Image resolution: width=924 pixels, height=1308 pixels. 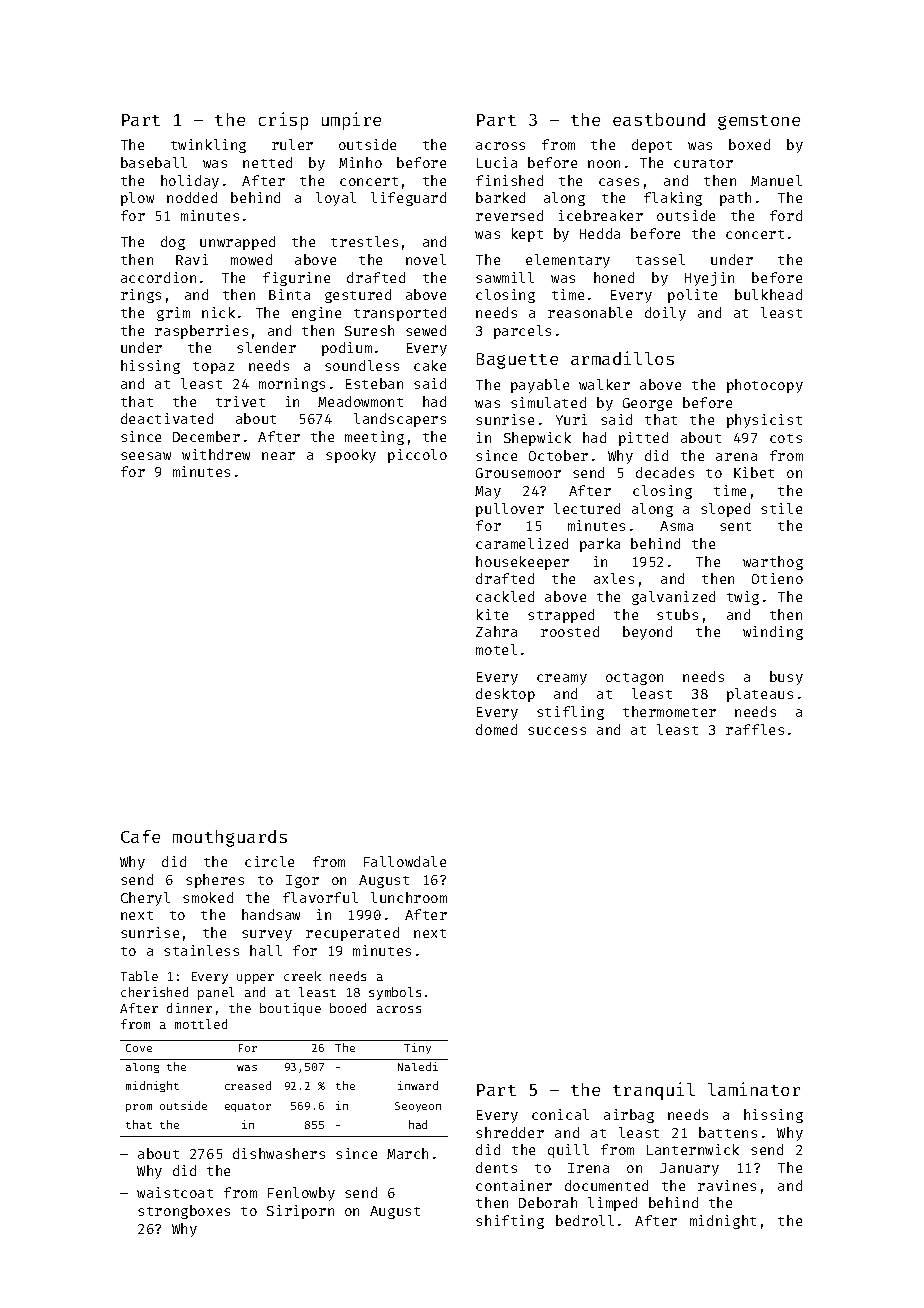 What do you see at coordinates (409, 897) in the page?
I see `lunchroom` at bounding box center [409, 897].
